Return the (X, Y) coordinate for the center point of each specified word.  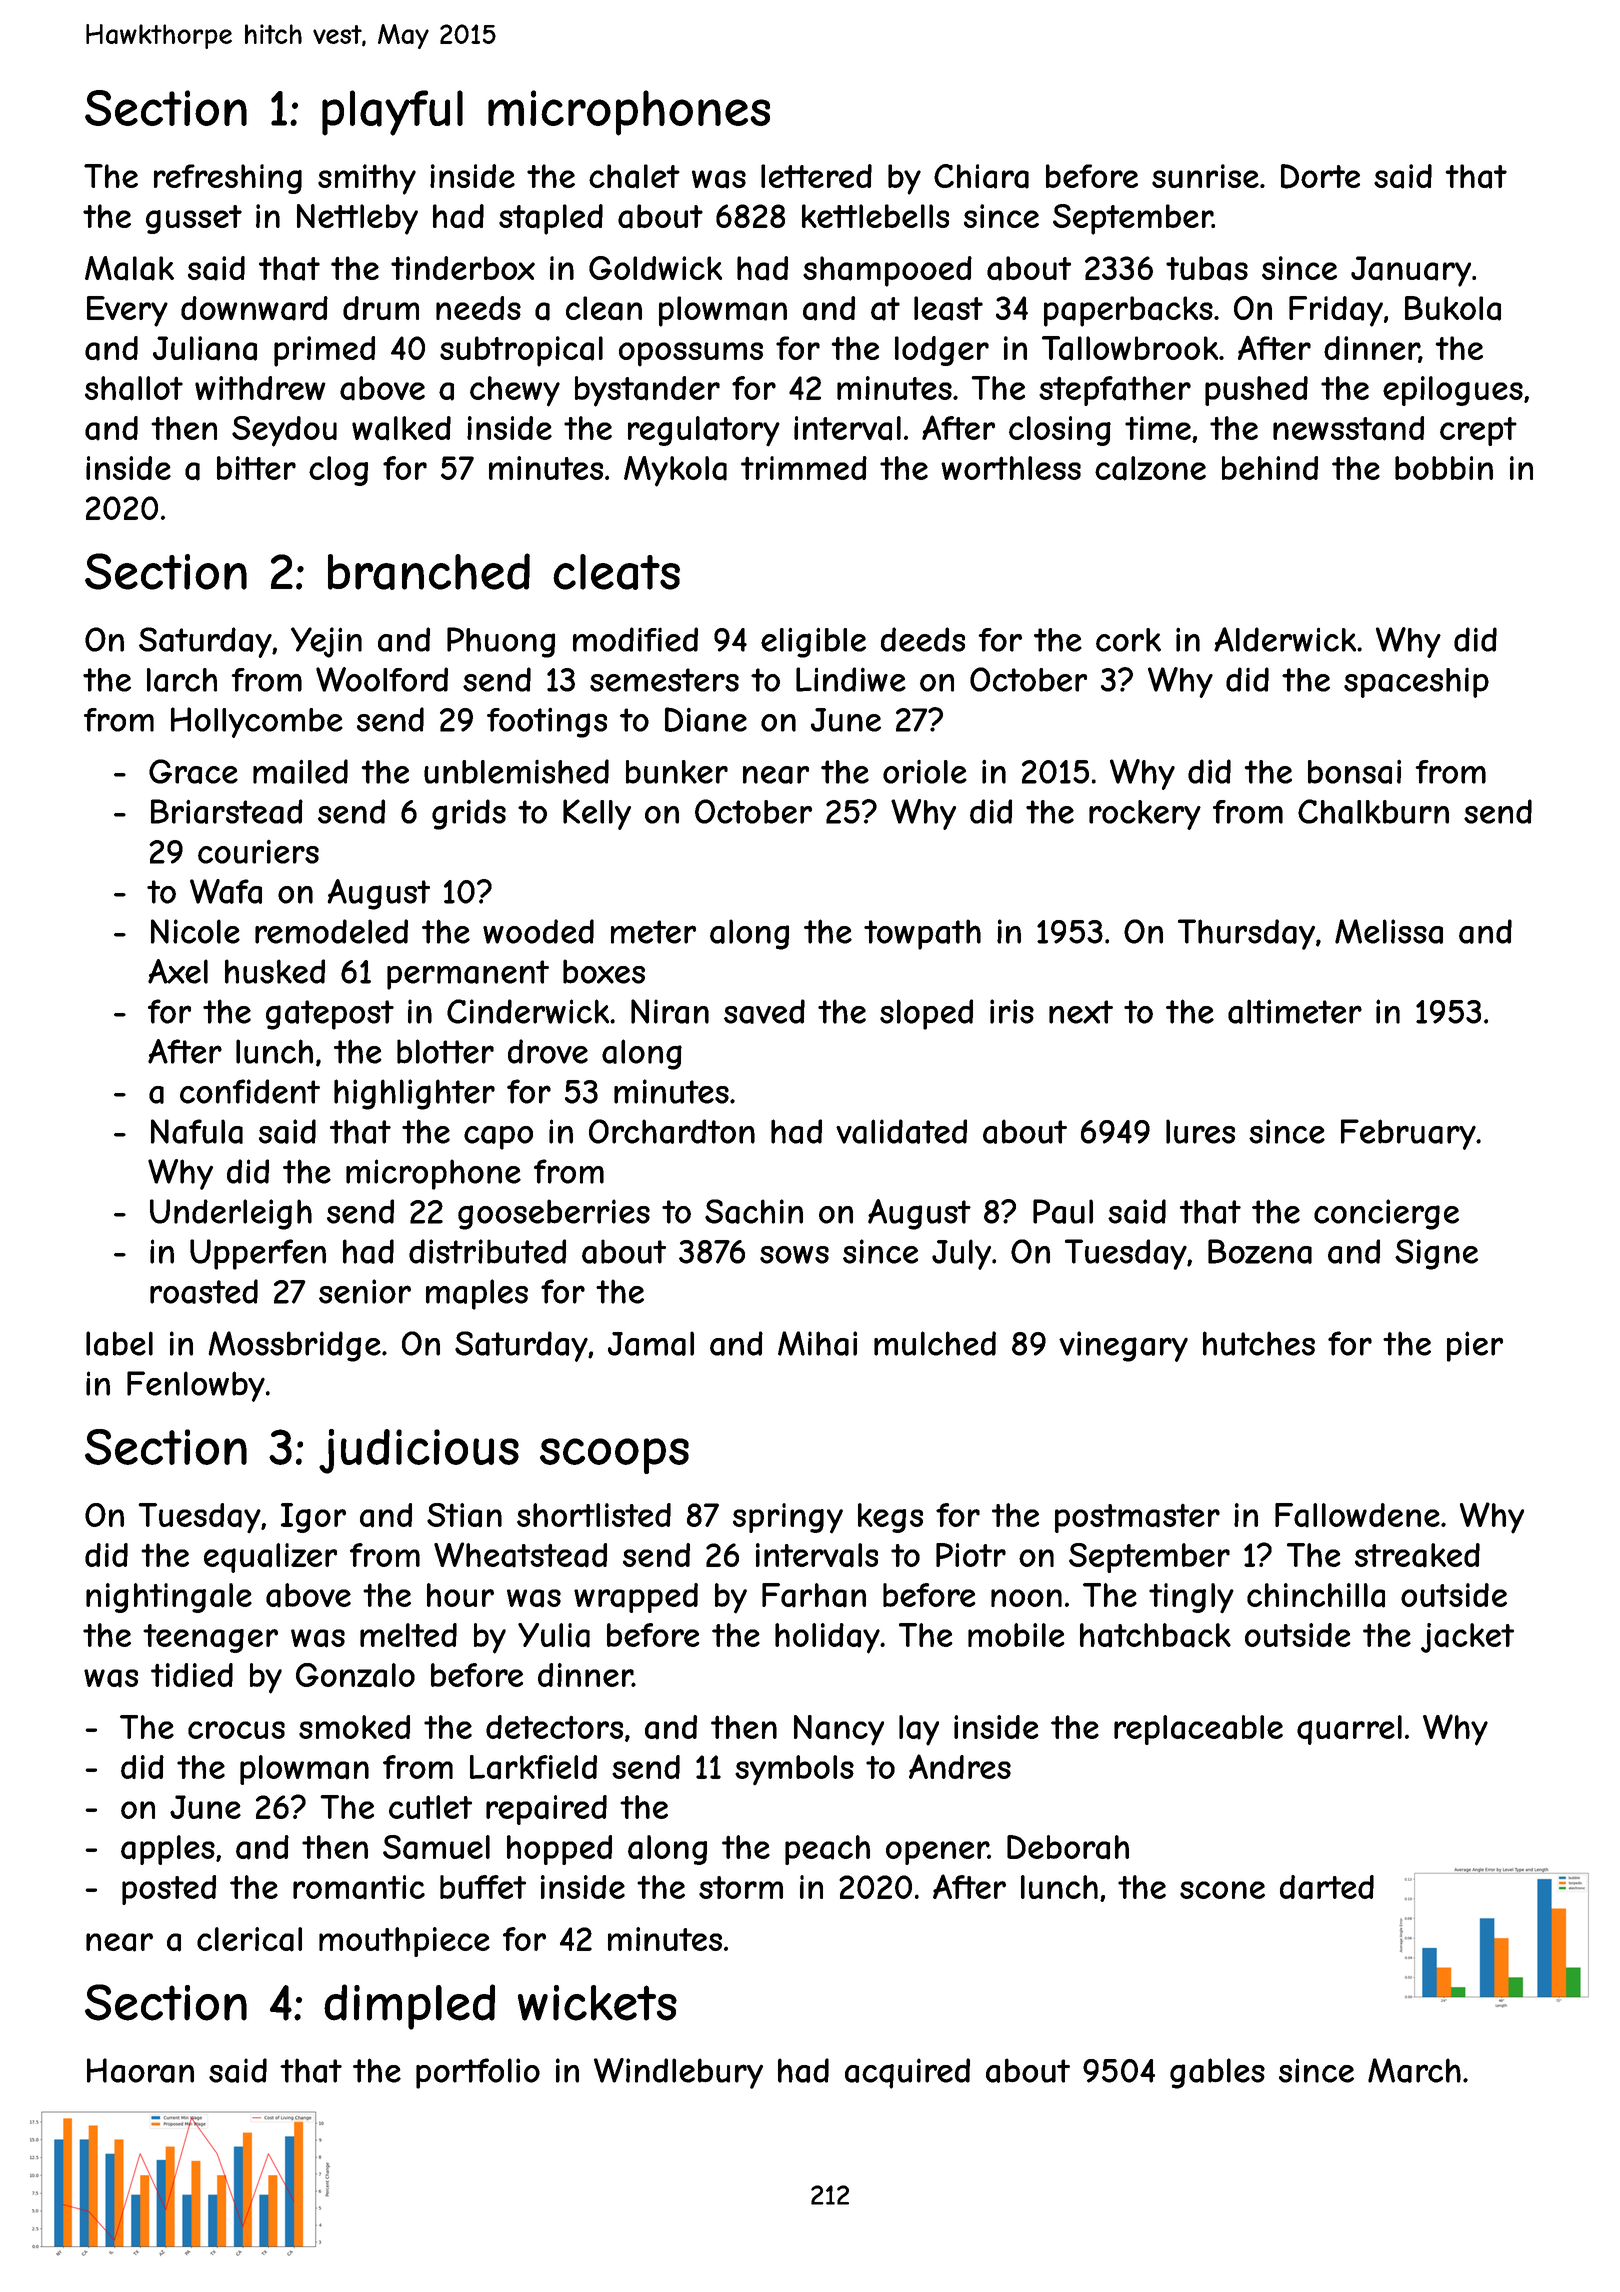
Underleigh (231, 1214)
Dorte (1320, 176)
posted (169, 1890)
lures (1200, 1131)
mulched (935, 1343)
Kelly (597, 814)
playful (392, 113)
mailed (300, 771)
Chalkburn (1373, 811)
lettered (816, 176)
